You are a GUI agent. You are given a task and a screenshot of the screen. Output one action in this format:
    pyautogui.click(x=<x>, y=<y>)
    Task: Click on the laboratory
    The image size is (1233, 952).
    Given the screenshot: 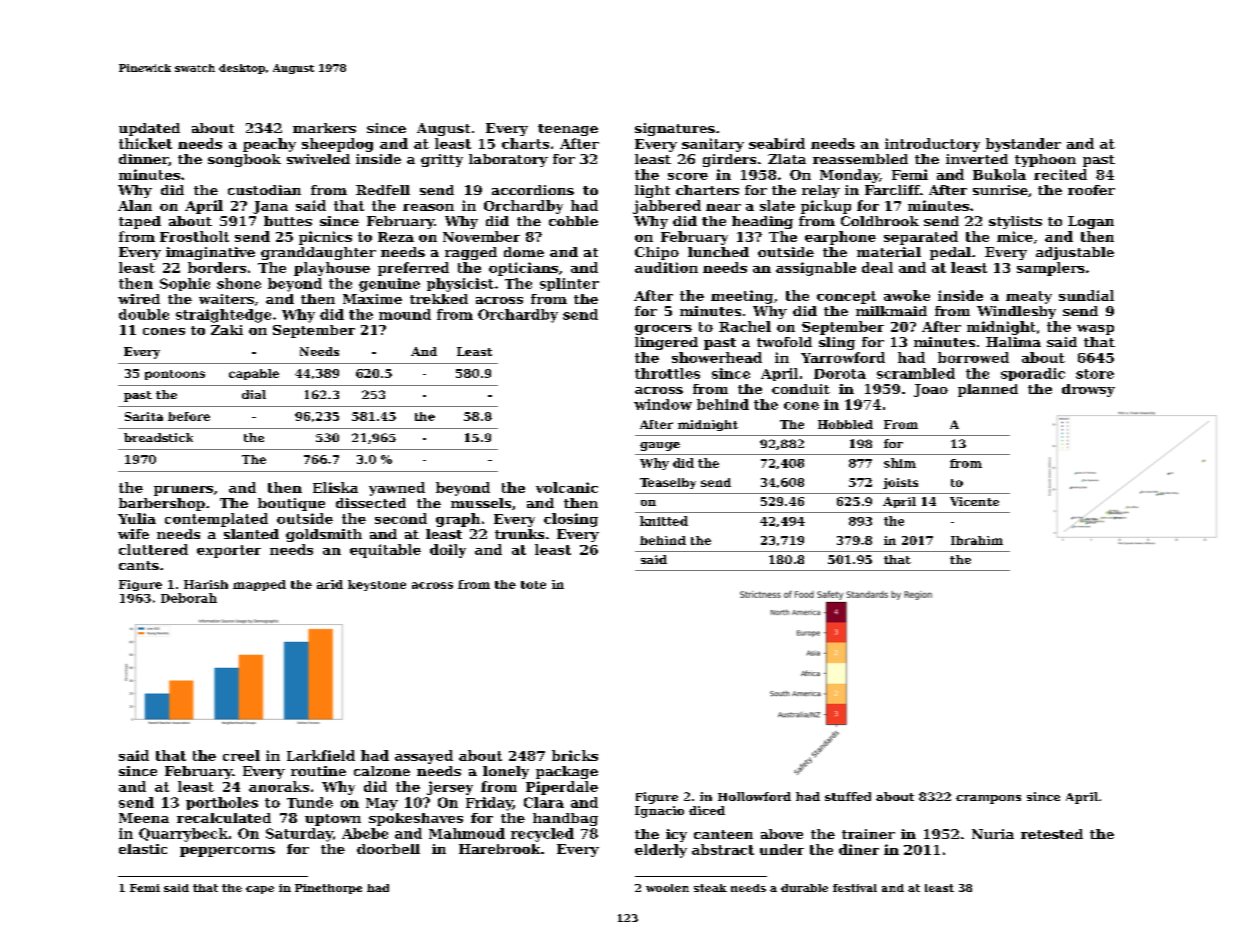 What is the action you would take?
    pyautogui.click(x=508, y=160)
